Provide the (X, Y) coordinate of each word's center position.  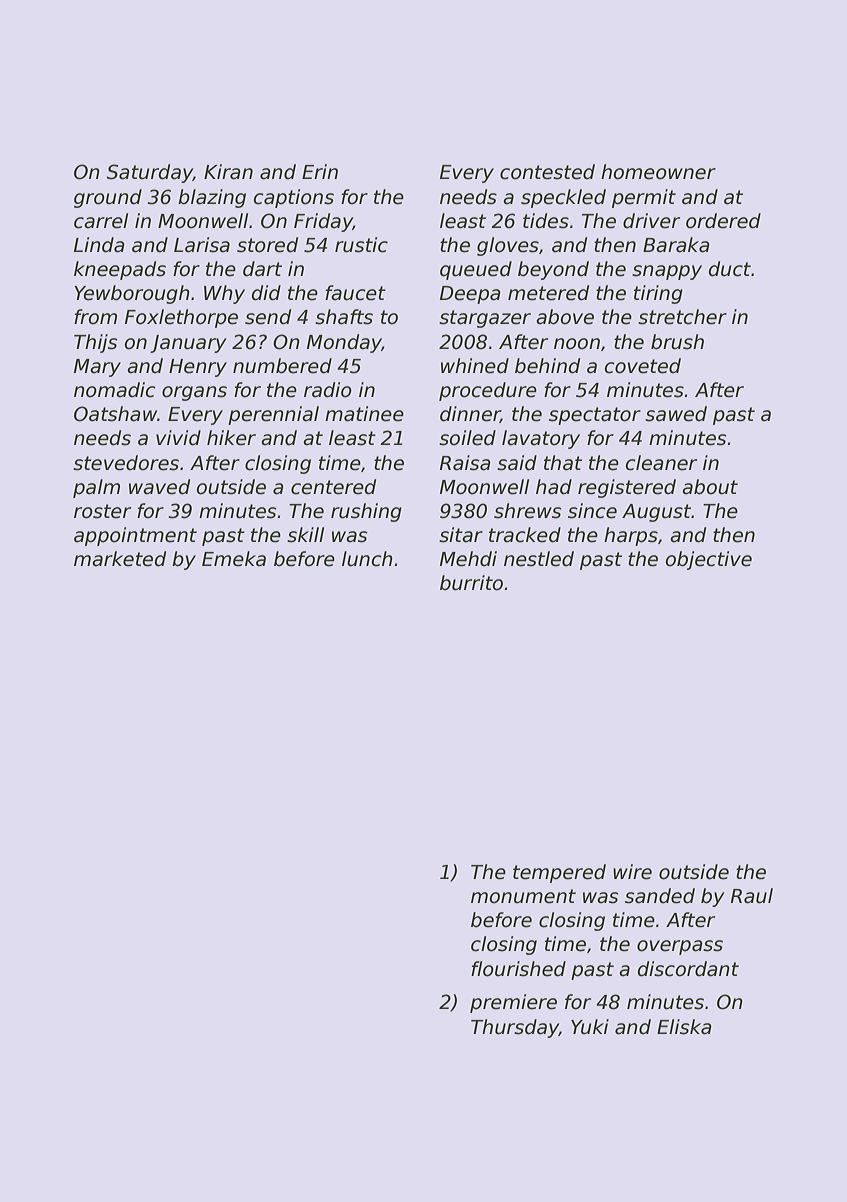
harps (631, 536)
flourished (518, 969)
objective (709, 560)
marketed (120, 559)
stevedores (126, 463)
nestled (539, 559)
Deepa (470, 295)
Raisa (465, 463)
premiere (513, 1003)
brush (677, 342)
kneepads (120, 270)
